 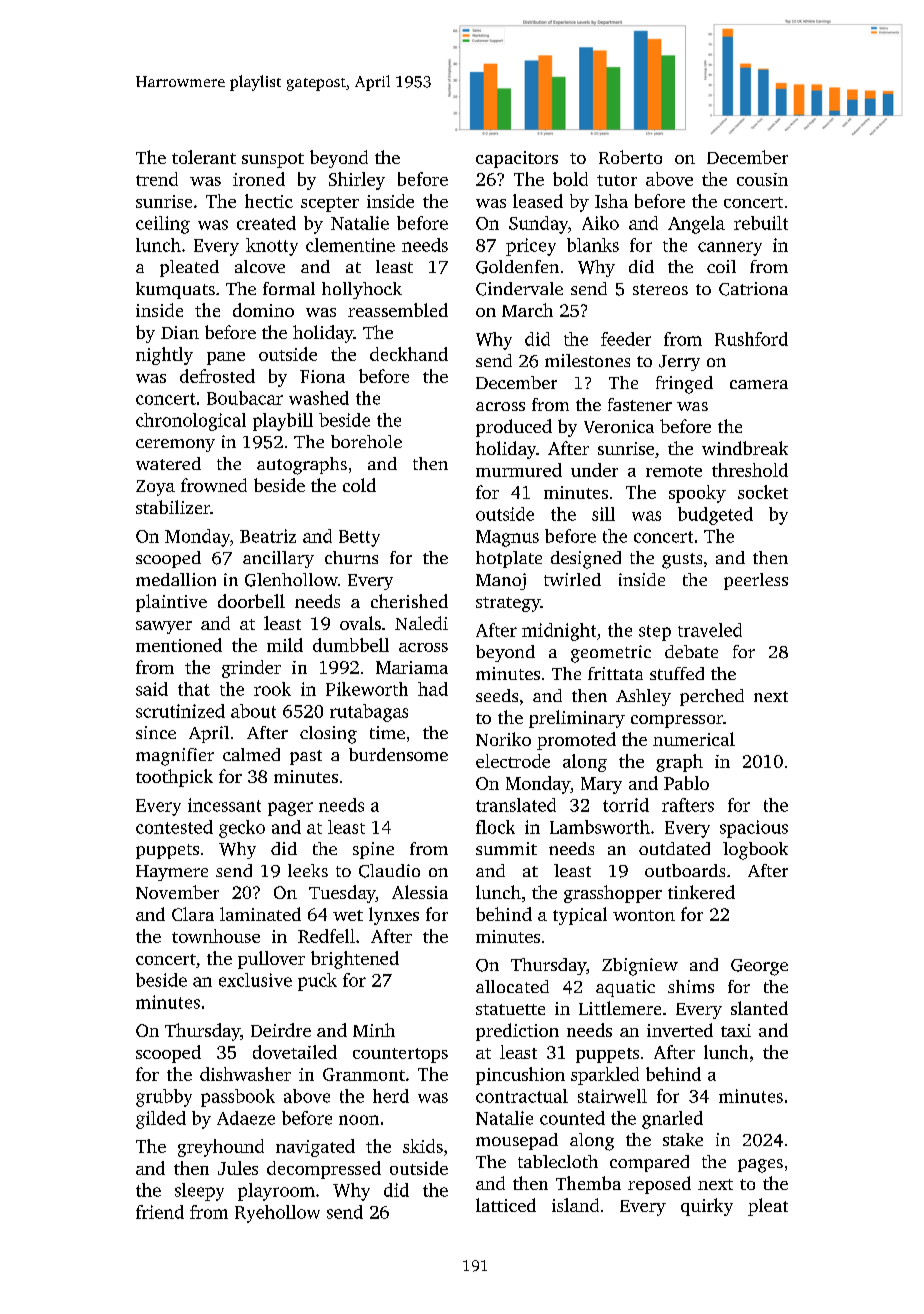 I want to click on Beatriz, so click(x=268, y=536).
